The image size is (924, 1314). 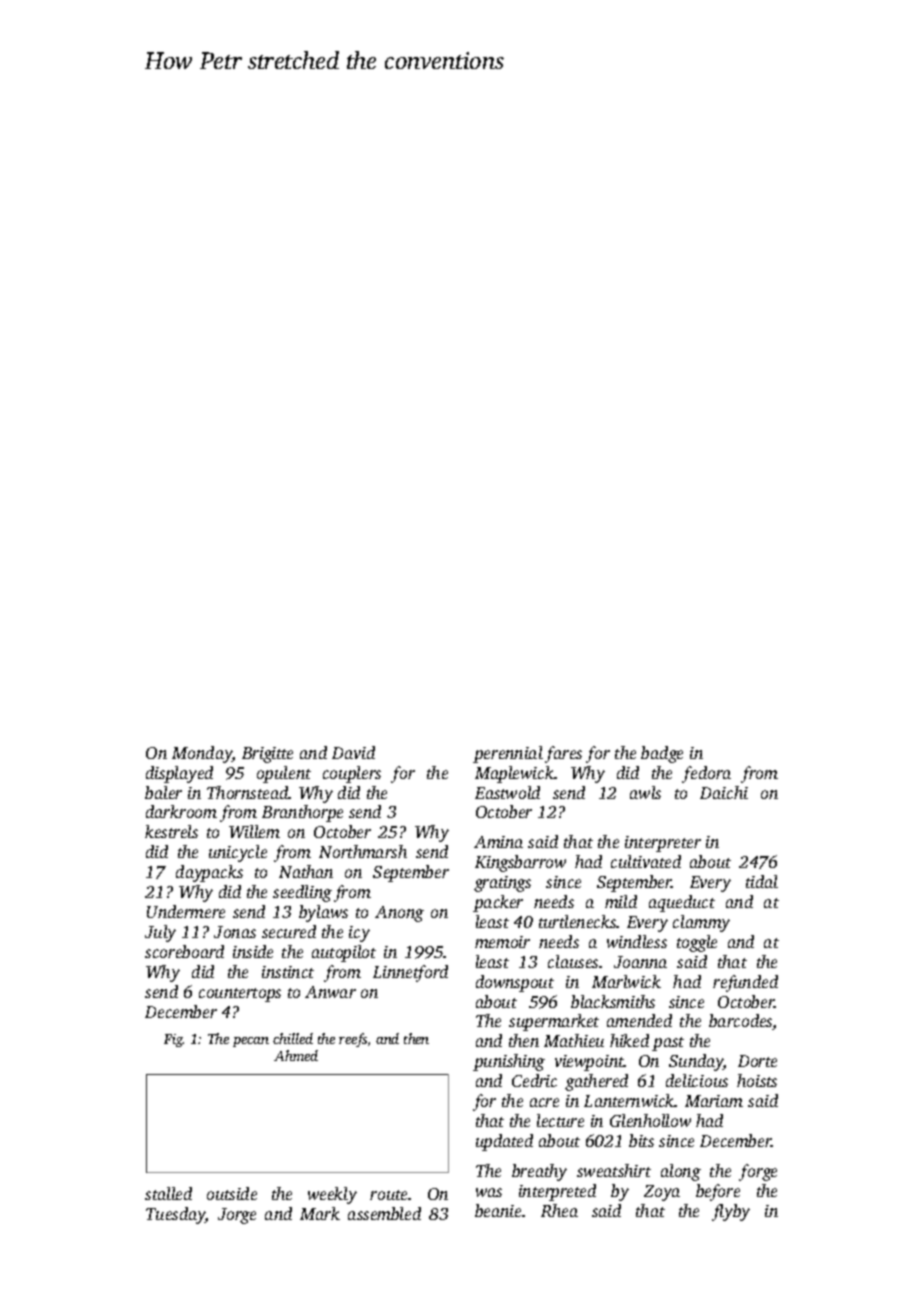 What do you see at coordinates (574, 1040) in the document?
I see `Mathieu` at bounding box center [574, 1040].
